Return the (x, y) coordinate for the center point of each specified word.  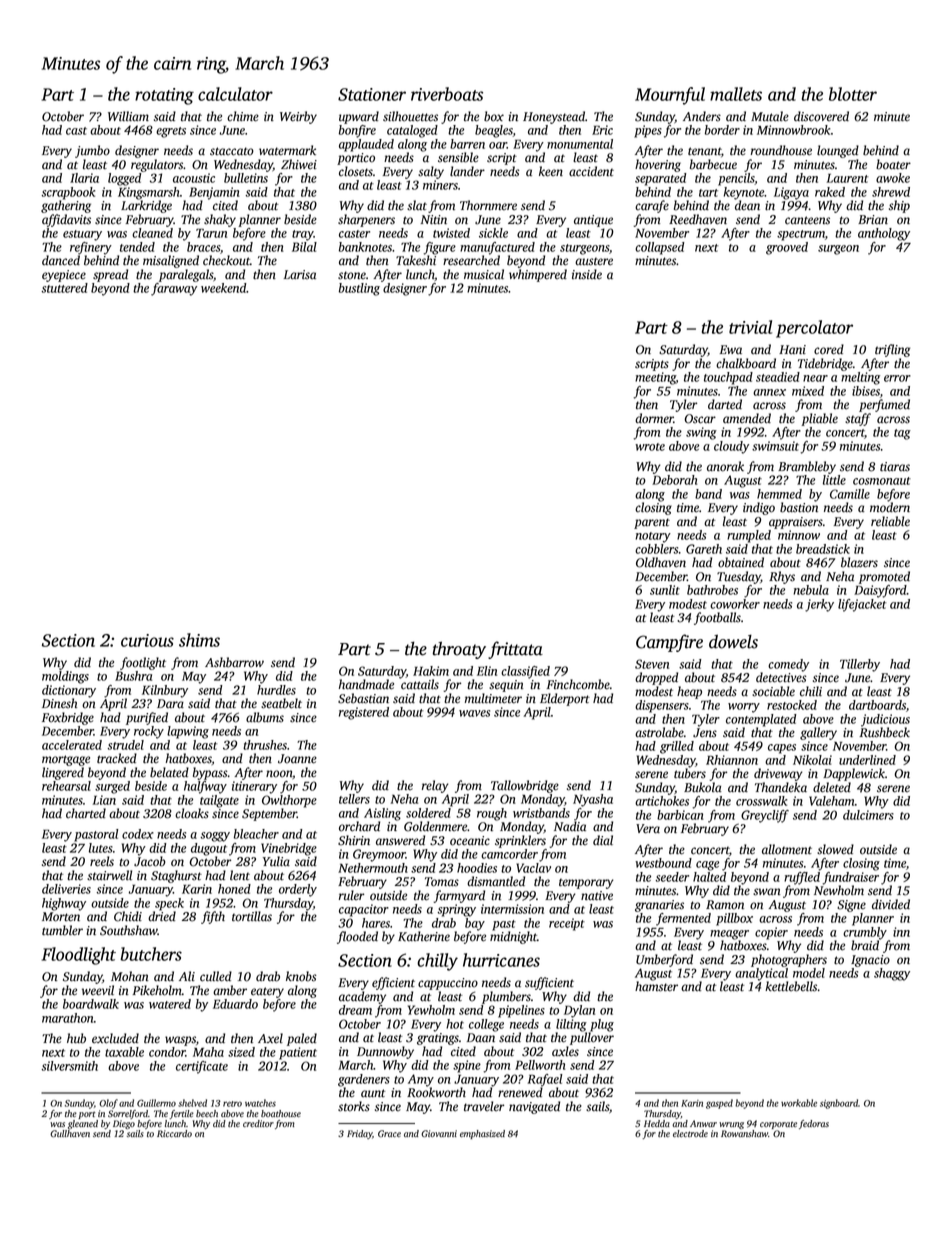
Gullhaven (70, 1133)
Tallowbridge (525, 786)
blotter (853, 94)
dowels (733, 641)
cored (829, 349)
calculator (235, 94)
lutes (101, 848)
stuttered (64, 288)
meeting (655, 378)
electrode (690, 1133)
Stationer (372, 94)
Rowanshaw (744, 1133)
